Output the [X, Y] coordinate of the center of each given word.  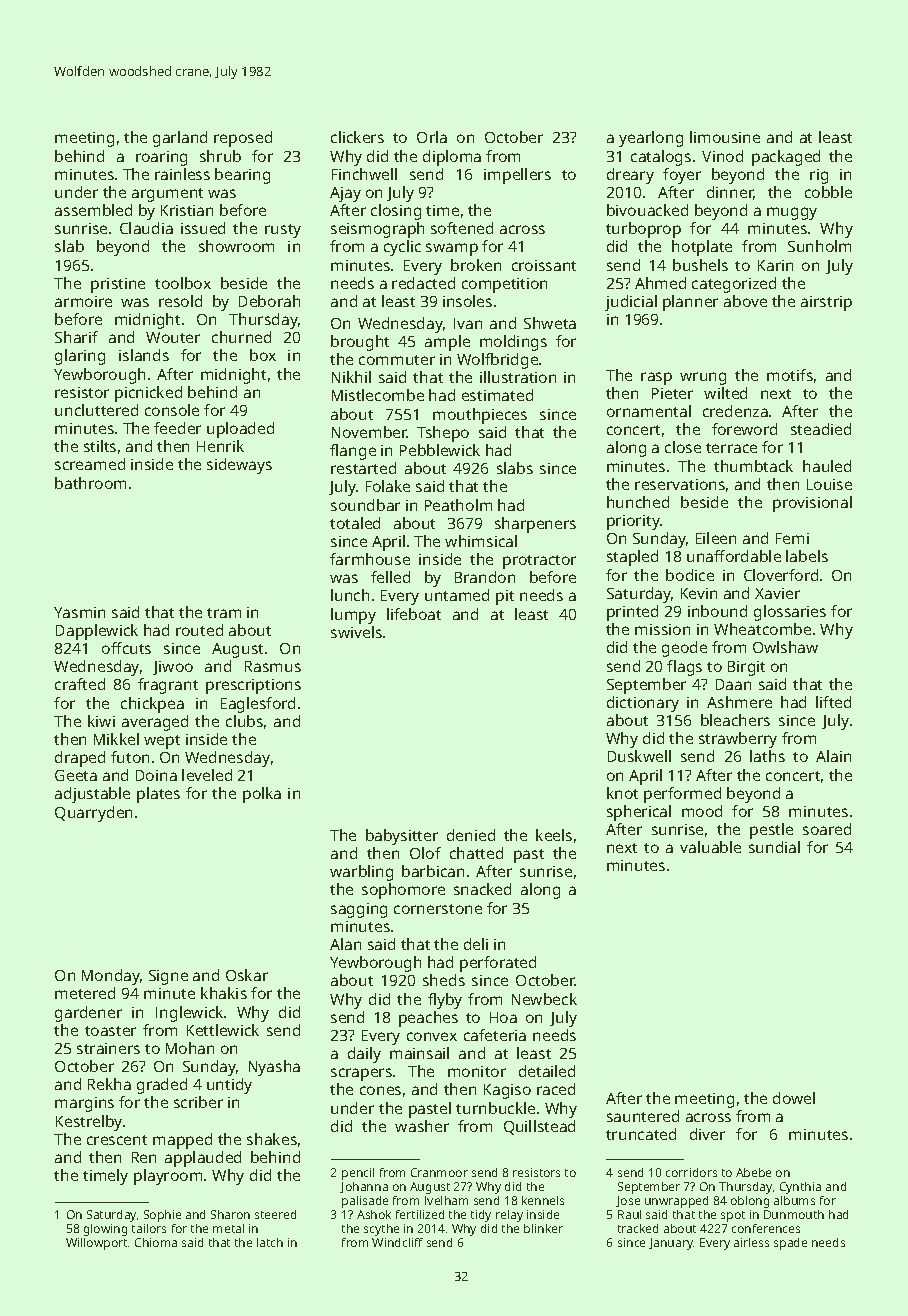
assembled [93, 210]
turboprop [643, 230]
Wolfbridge [497, 361]
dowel [794, 1098]
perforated [498, 964]
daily [364, 1055]
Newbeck [544, 999]
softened [462, 228]
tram [224, 613]
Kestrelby [89, 1123]
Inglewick [189, 1014]
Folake [388, 486]
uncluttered [96, 410]
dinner [730, 193]
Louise [829, 484]
